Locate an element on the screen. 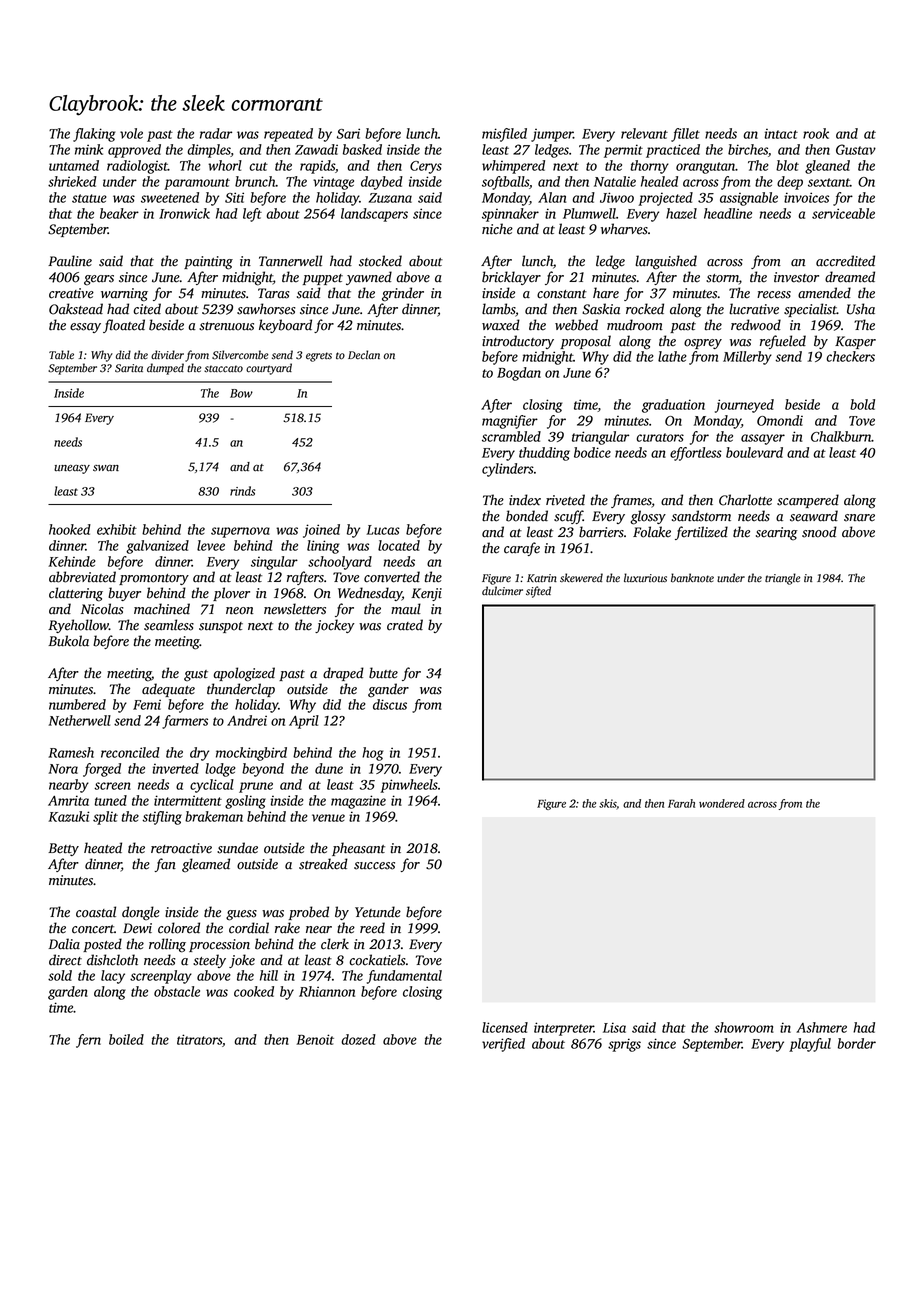  Declan is located at coordinates (364, 354).
